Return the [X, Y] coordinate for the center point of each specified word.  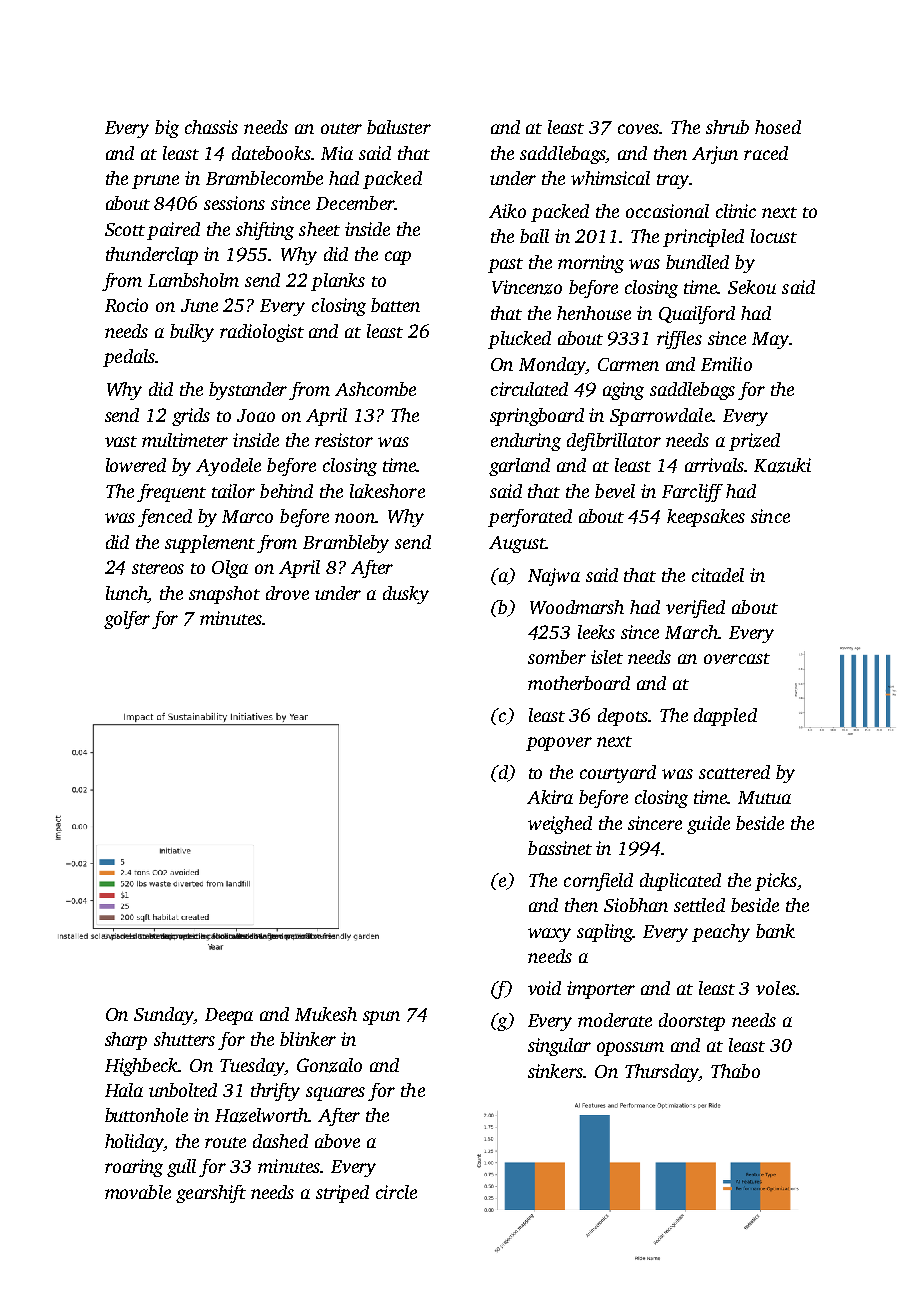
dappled [725, 717]
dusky [406, 595]
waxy [549, 935]
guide [708, 825]
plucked [519, 340]
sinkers [555, 1071]
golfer [127, 620]
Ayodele [228, 467]
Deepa [229, 1016]
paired [173, 231]
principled [703, 238]
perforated [530, 518]
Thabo [735, 1071]
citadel [718, 575]
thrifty [275, 1092]
